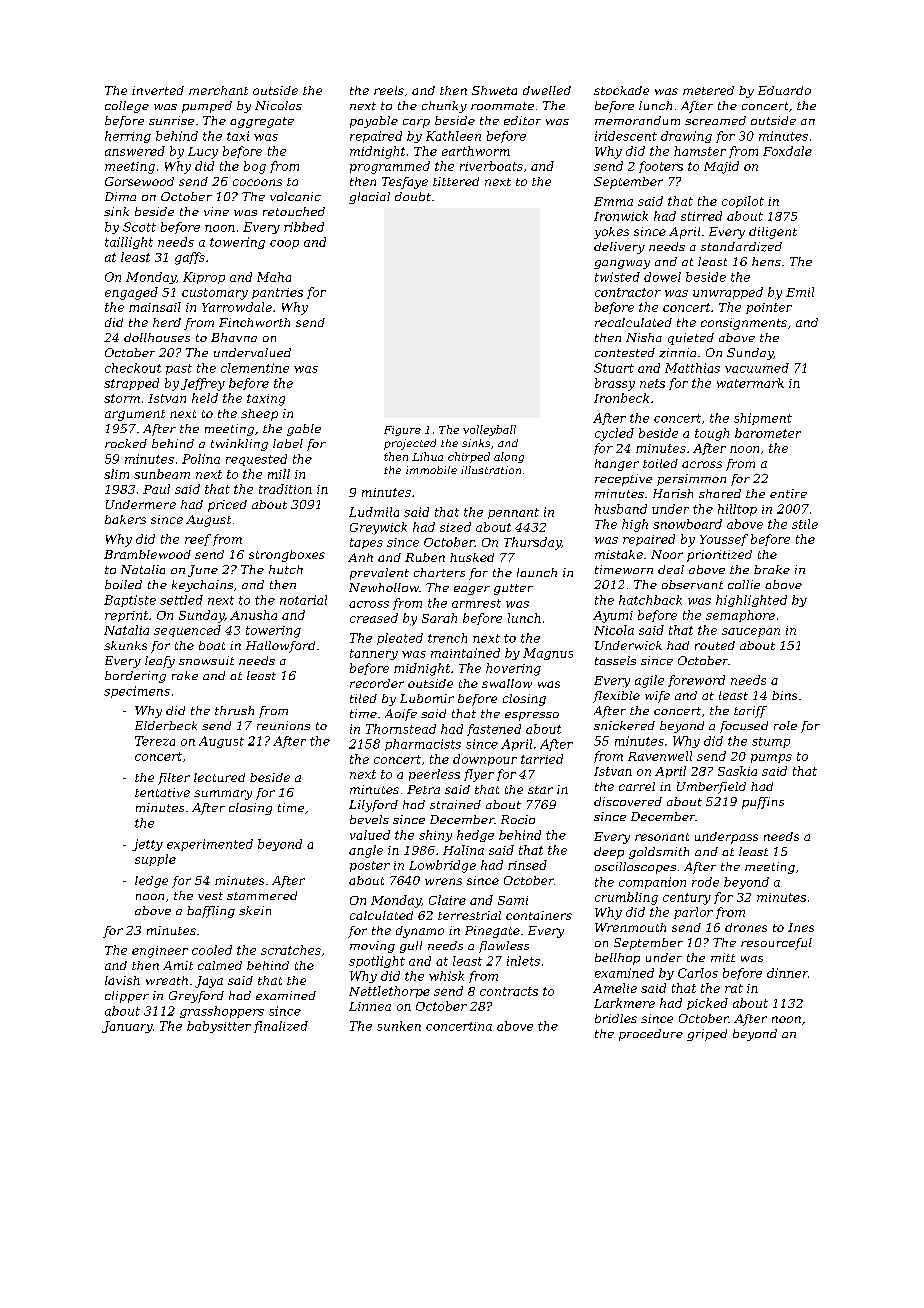  What do you see at coordinates (262, 122) in the page?
I see `aggregate` at bounding box center [262, 122].
